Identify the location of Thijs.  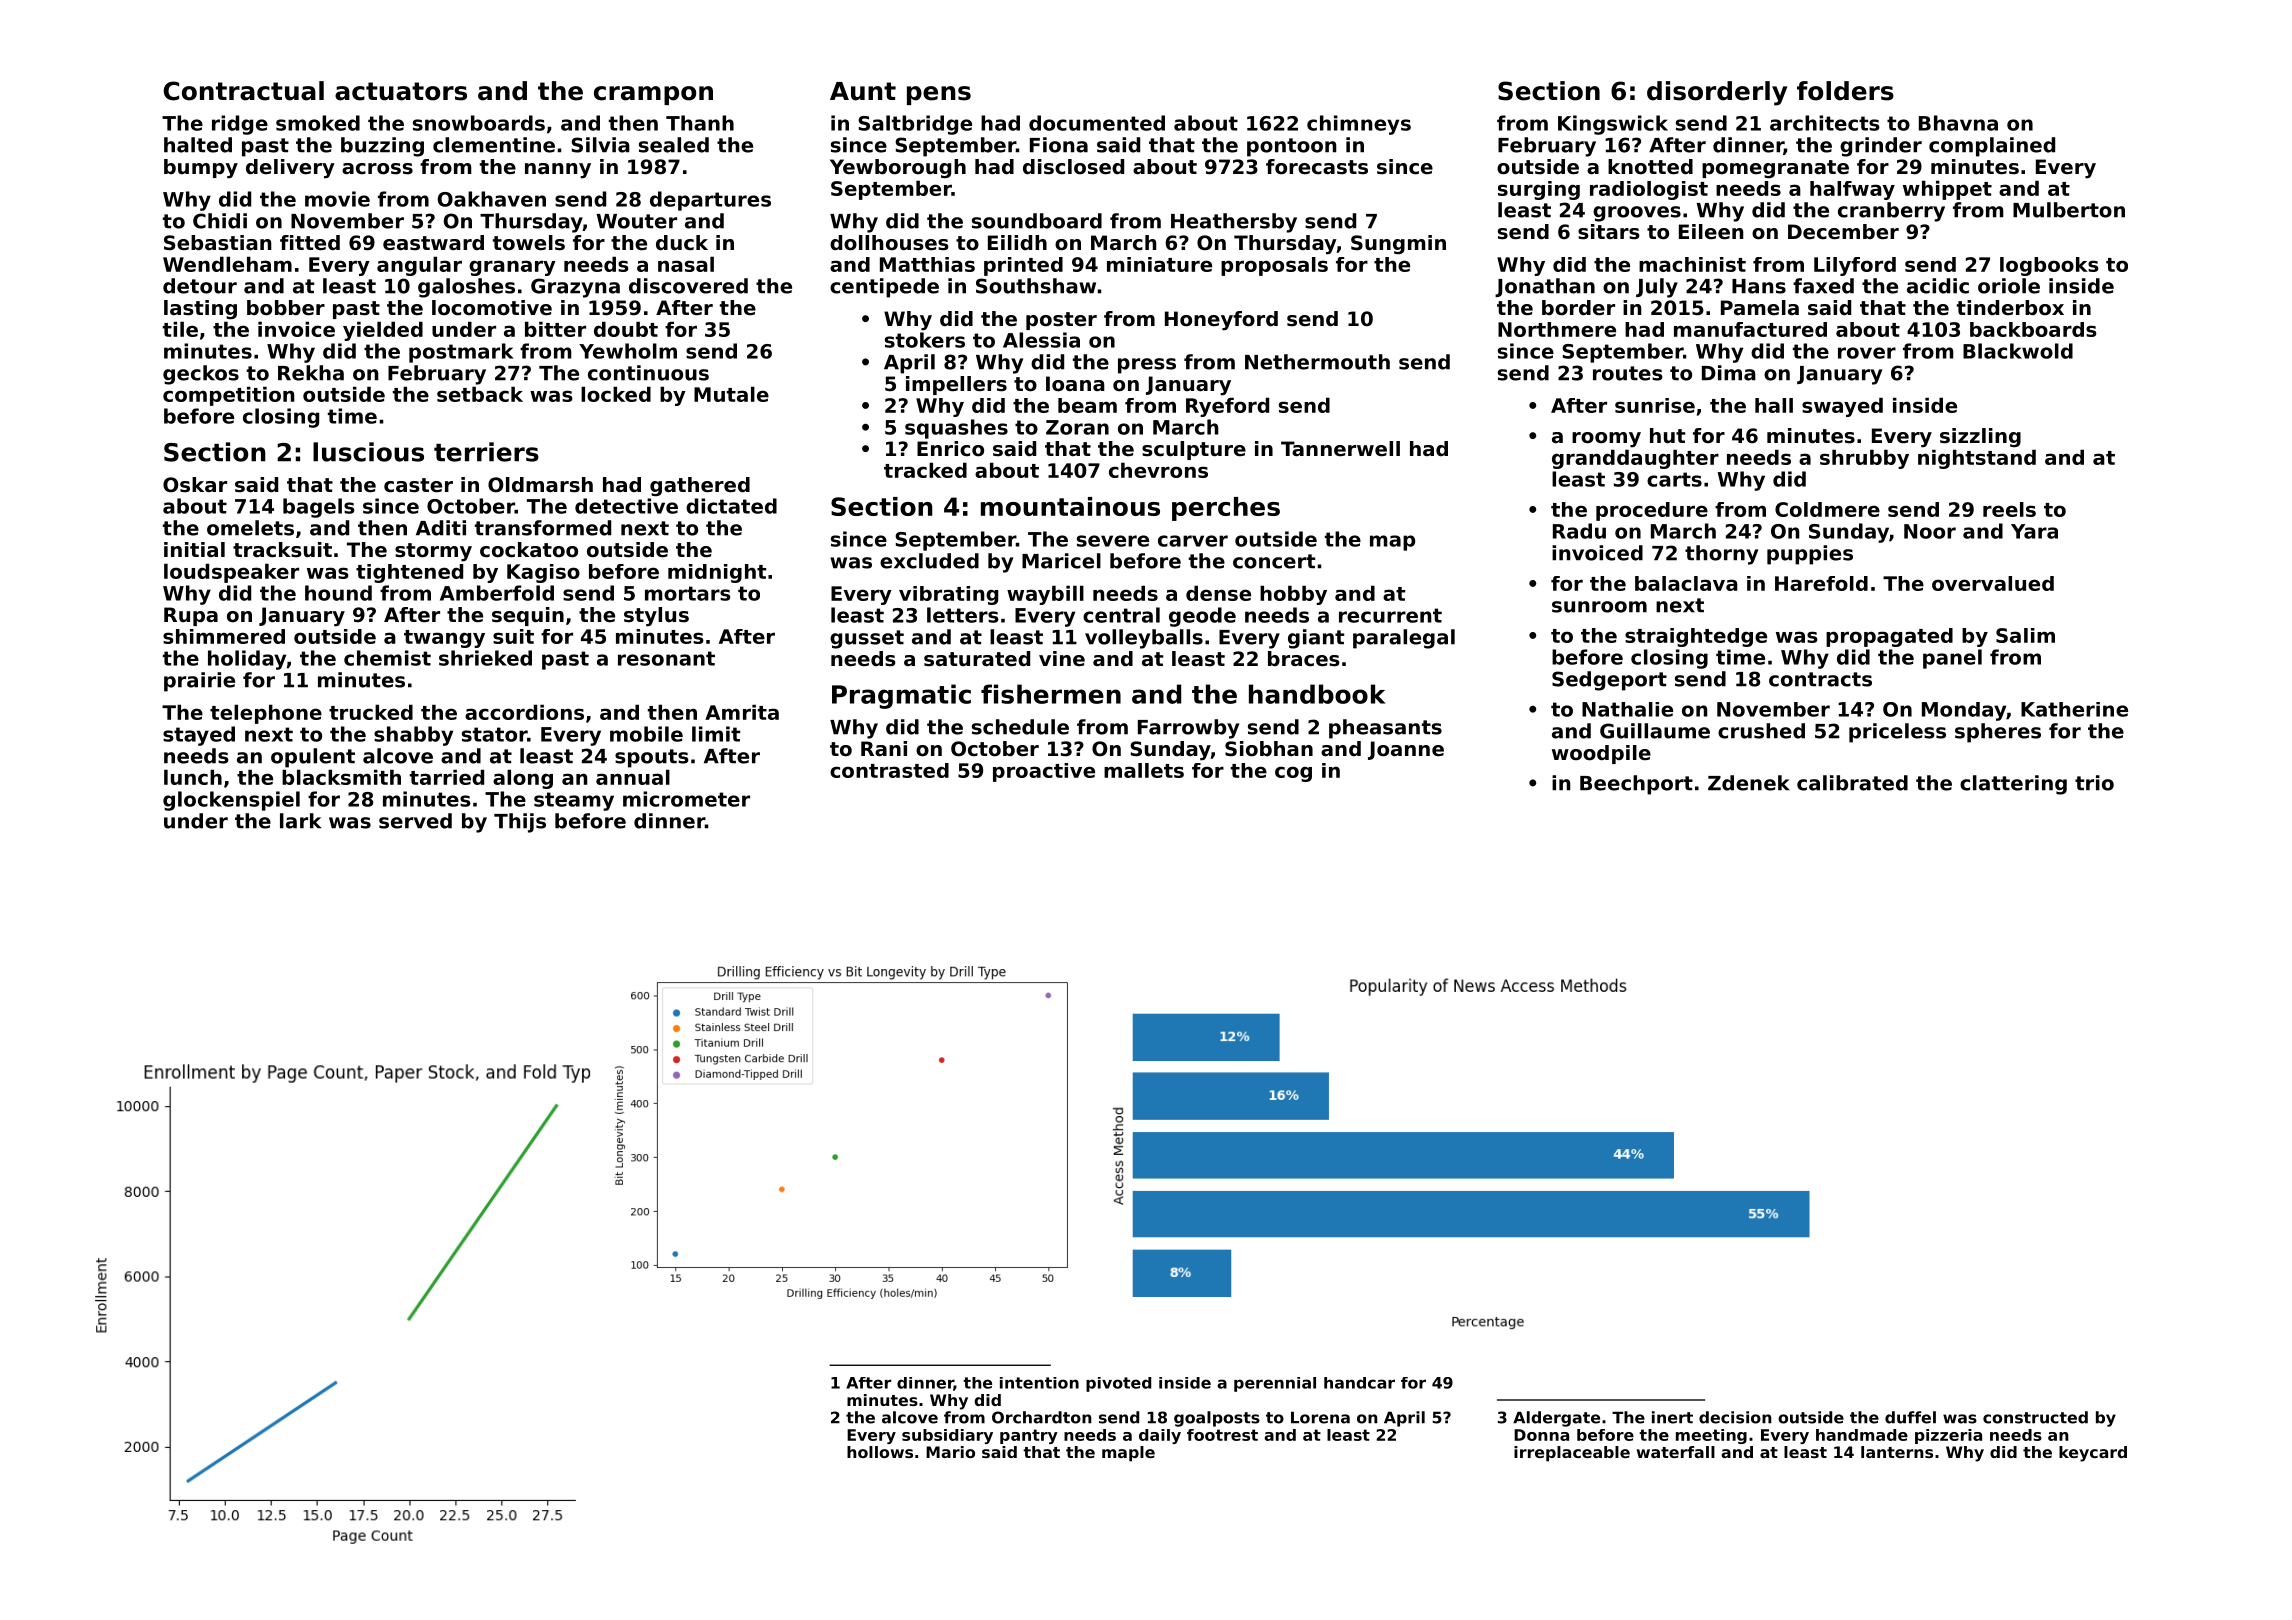
(520, 823).
